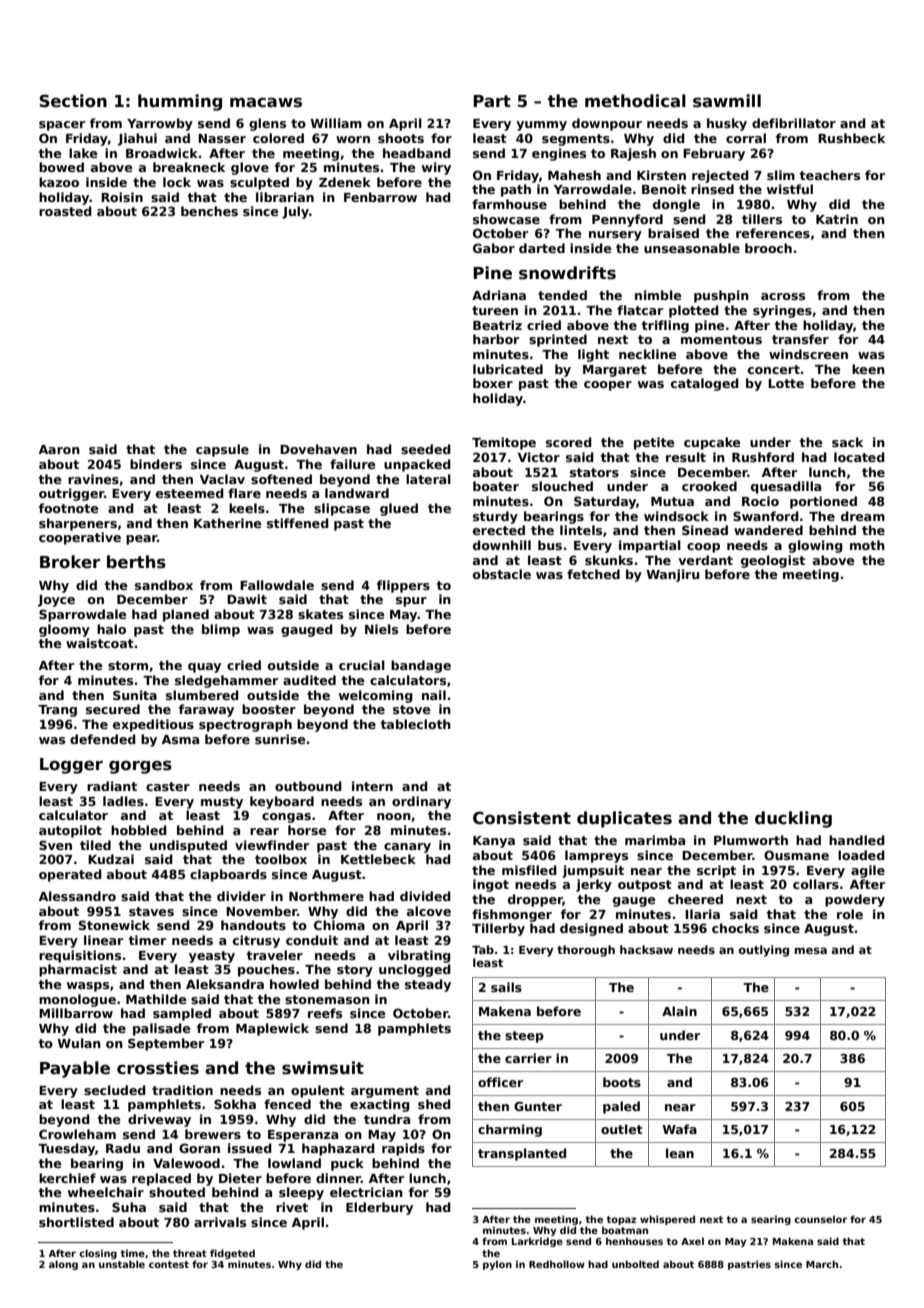 Image resolution: width=924 pixels, height=1308 pixels. What do you see at coordinates (658, 295) in the document?
I see `nimble` at bounding box center [658, 295].
